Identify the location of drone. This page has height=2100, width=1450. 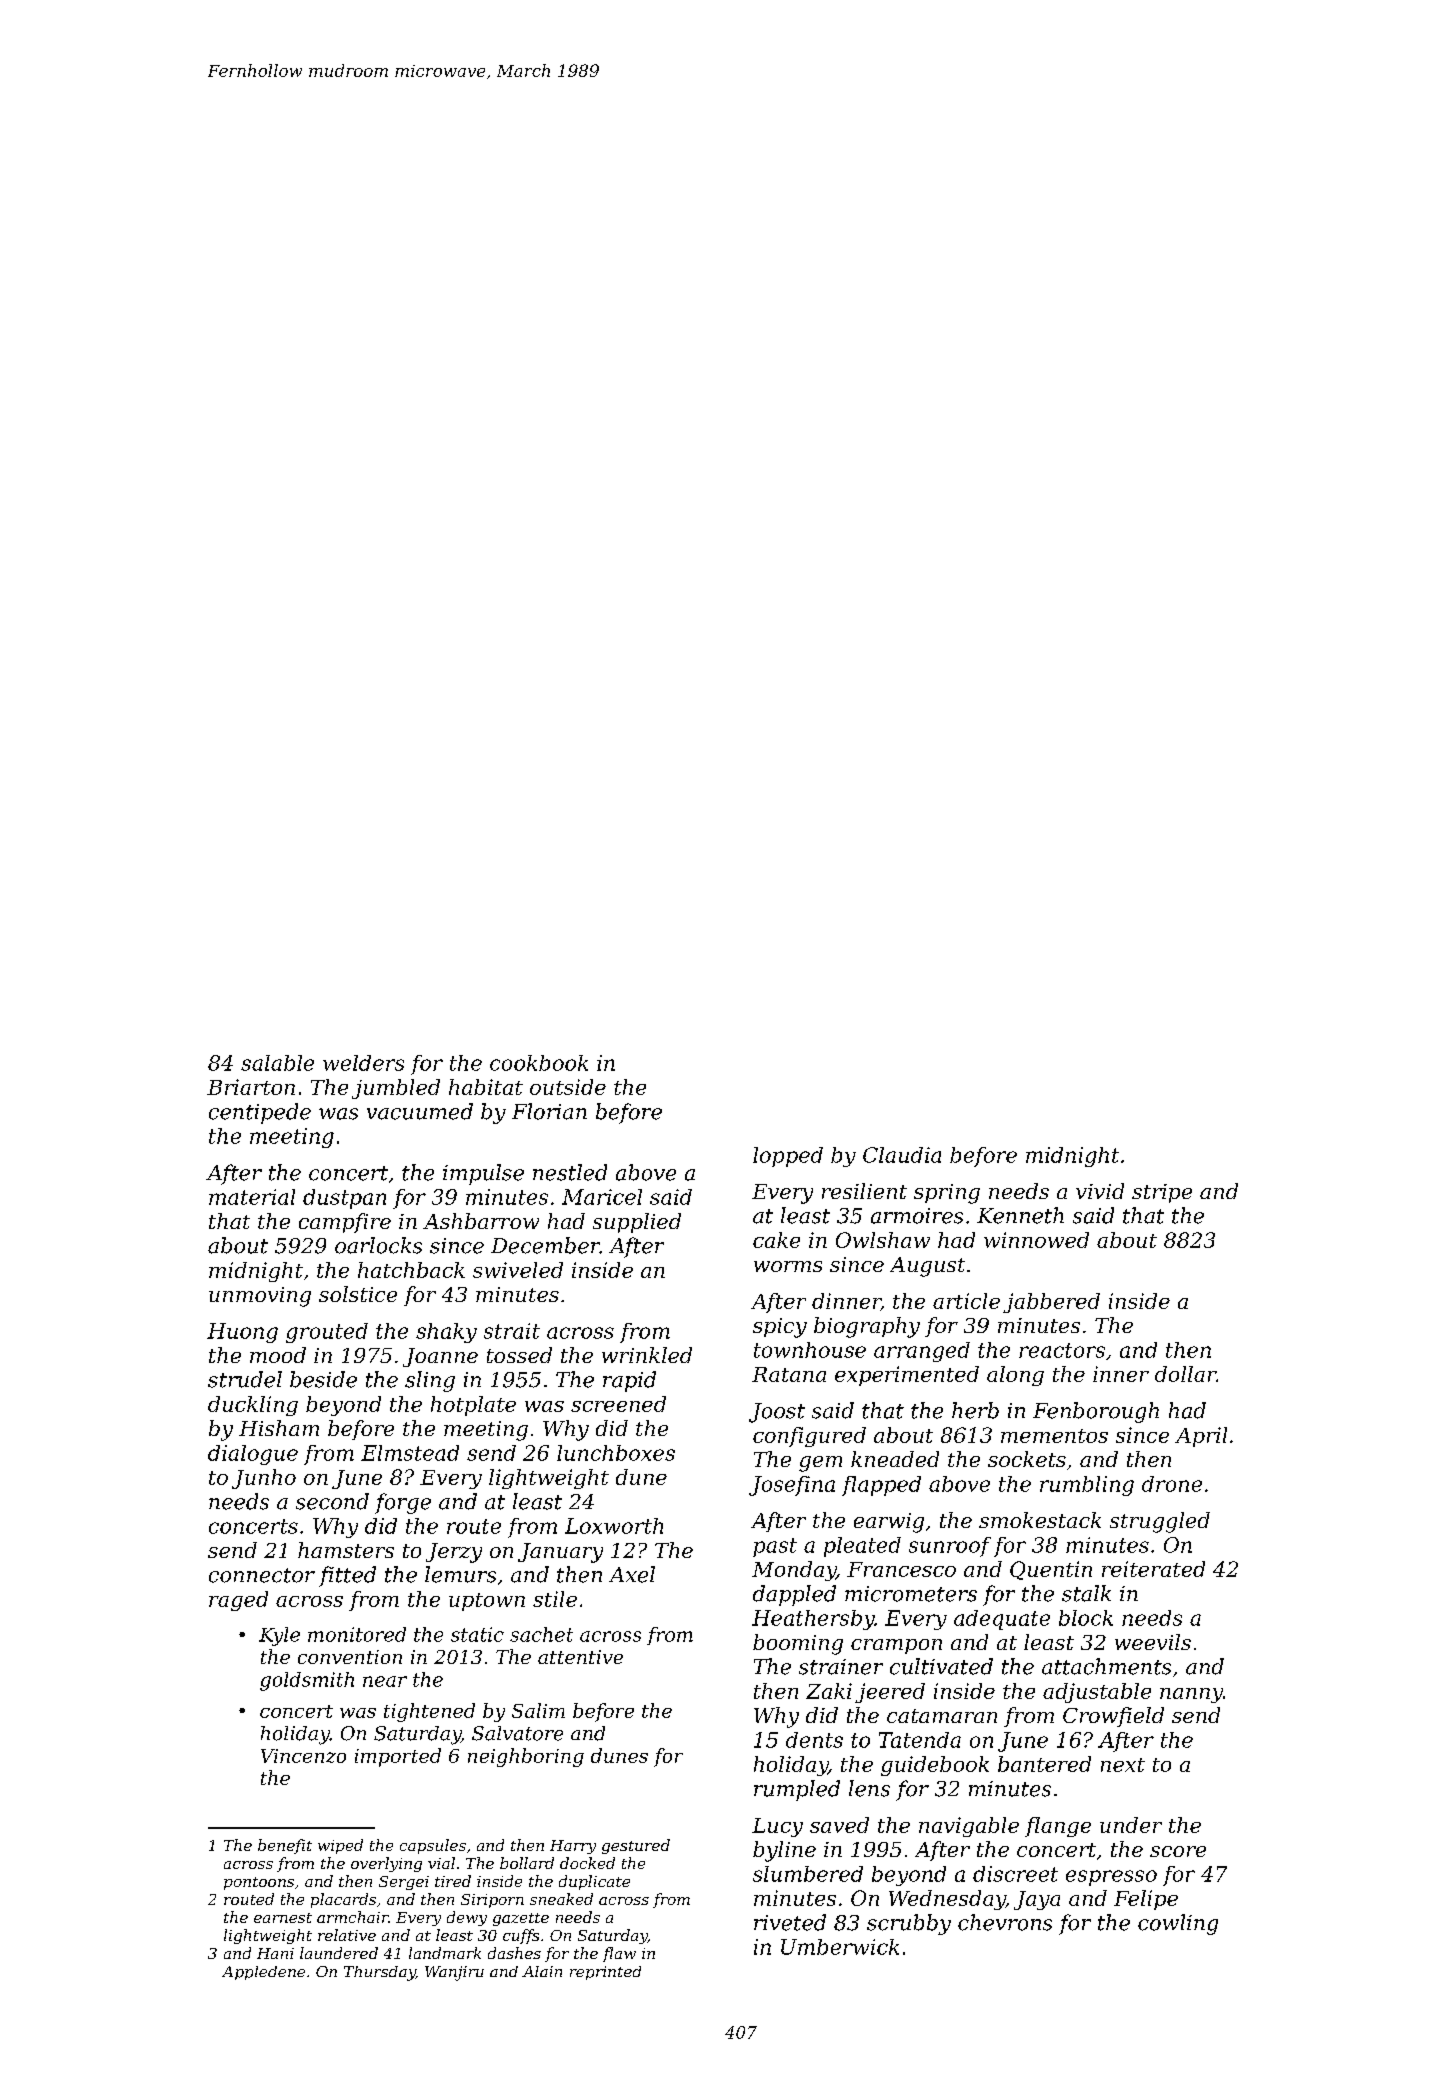
(1172, 1484).
